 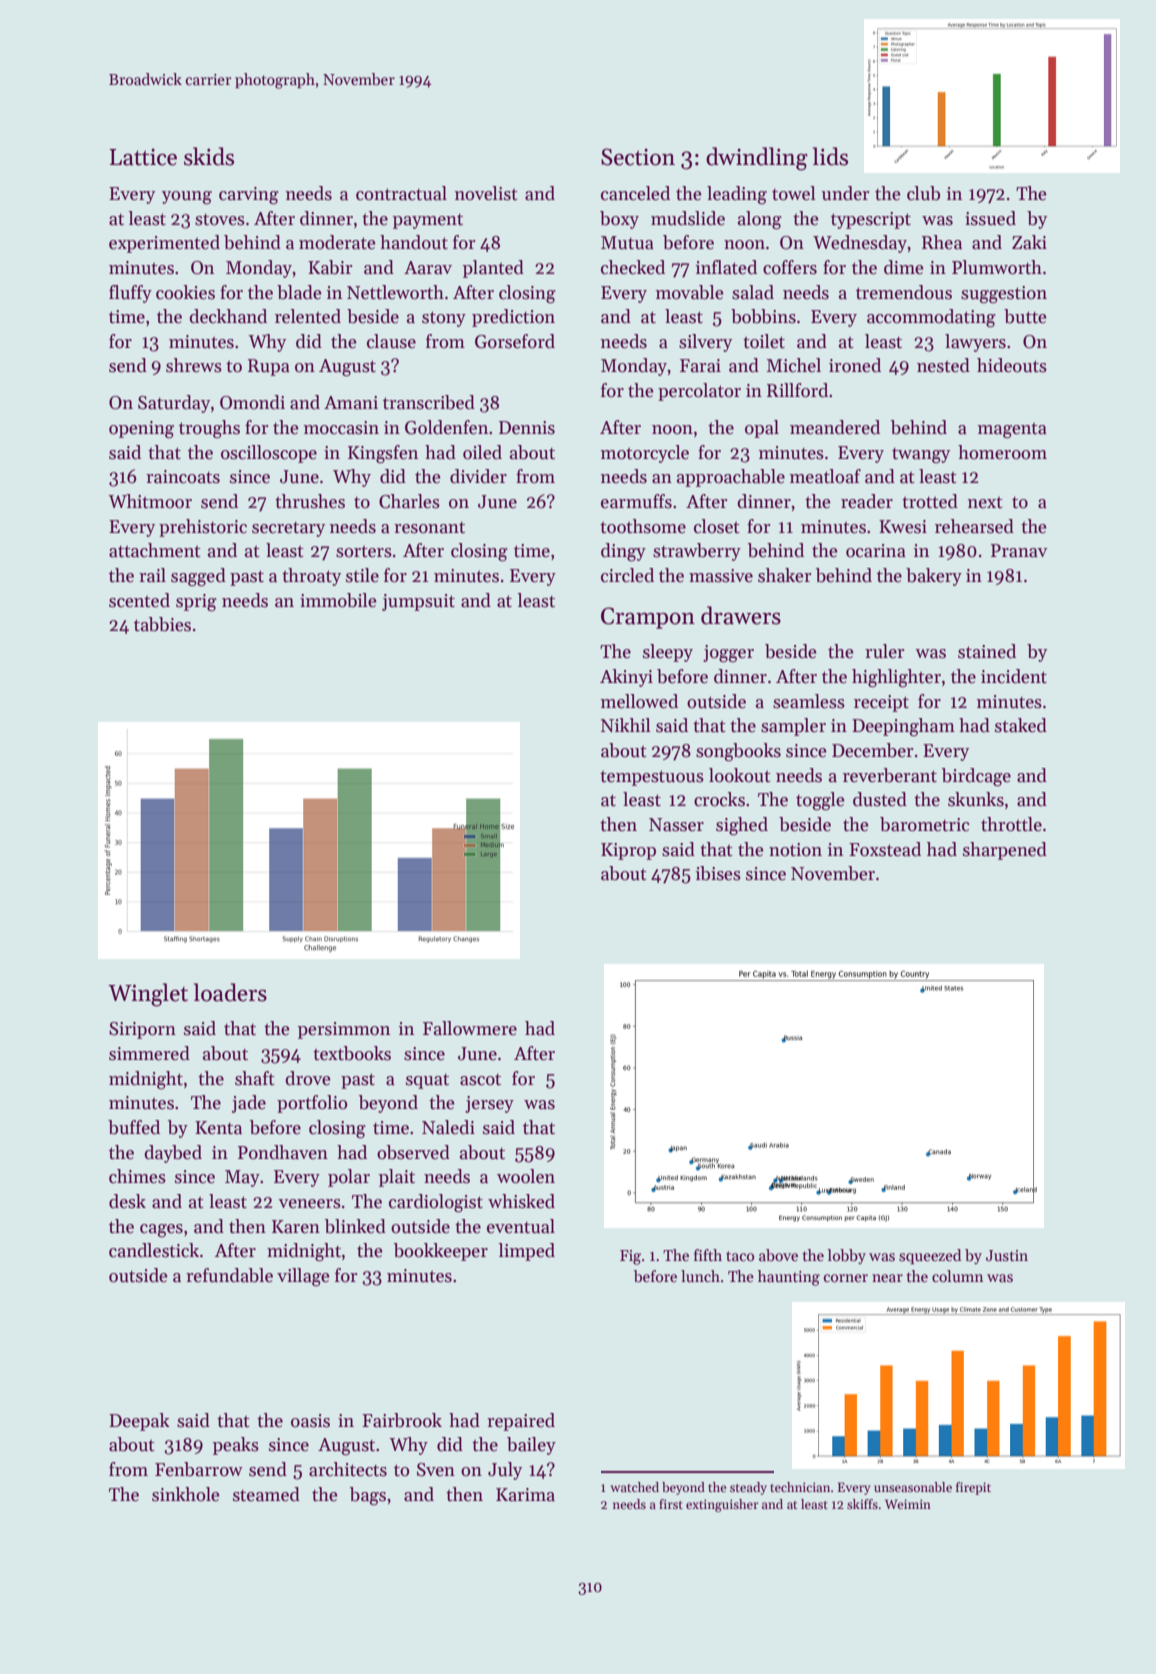 What do you see at coordinates (196, 603) in the image?
I see `sprig` at bounding box center [196, 603].
